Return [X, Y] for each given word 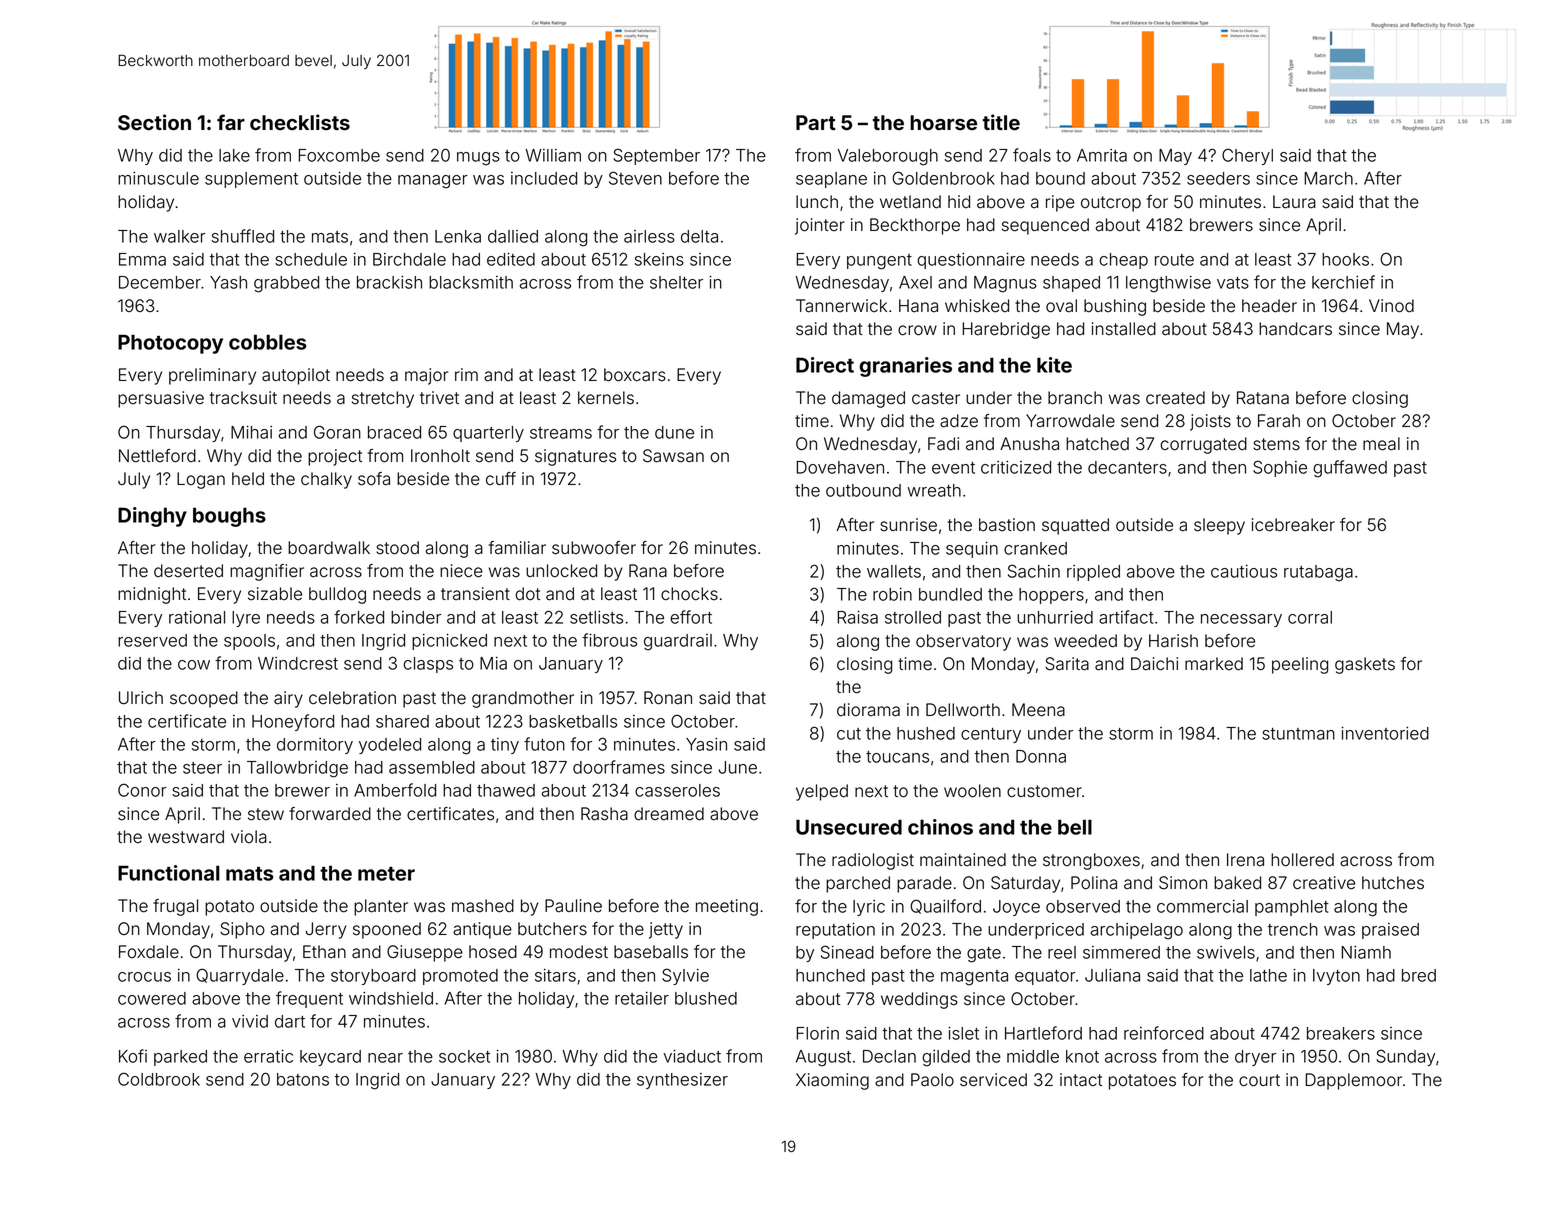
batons [303, 1079]
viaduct [692, 1056]
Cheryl [1247, 156]
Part [816, 123]
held [248, 479]
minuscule [158, 178]
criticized [1016, 467]
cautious [1244, 571]
